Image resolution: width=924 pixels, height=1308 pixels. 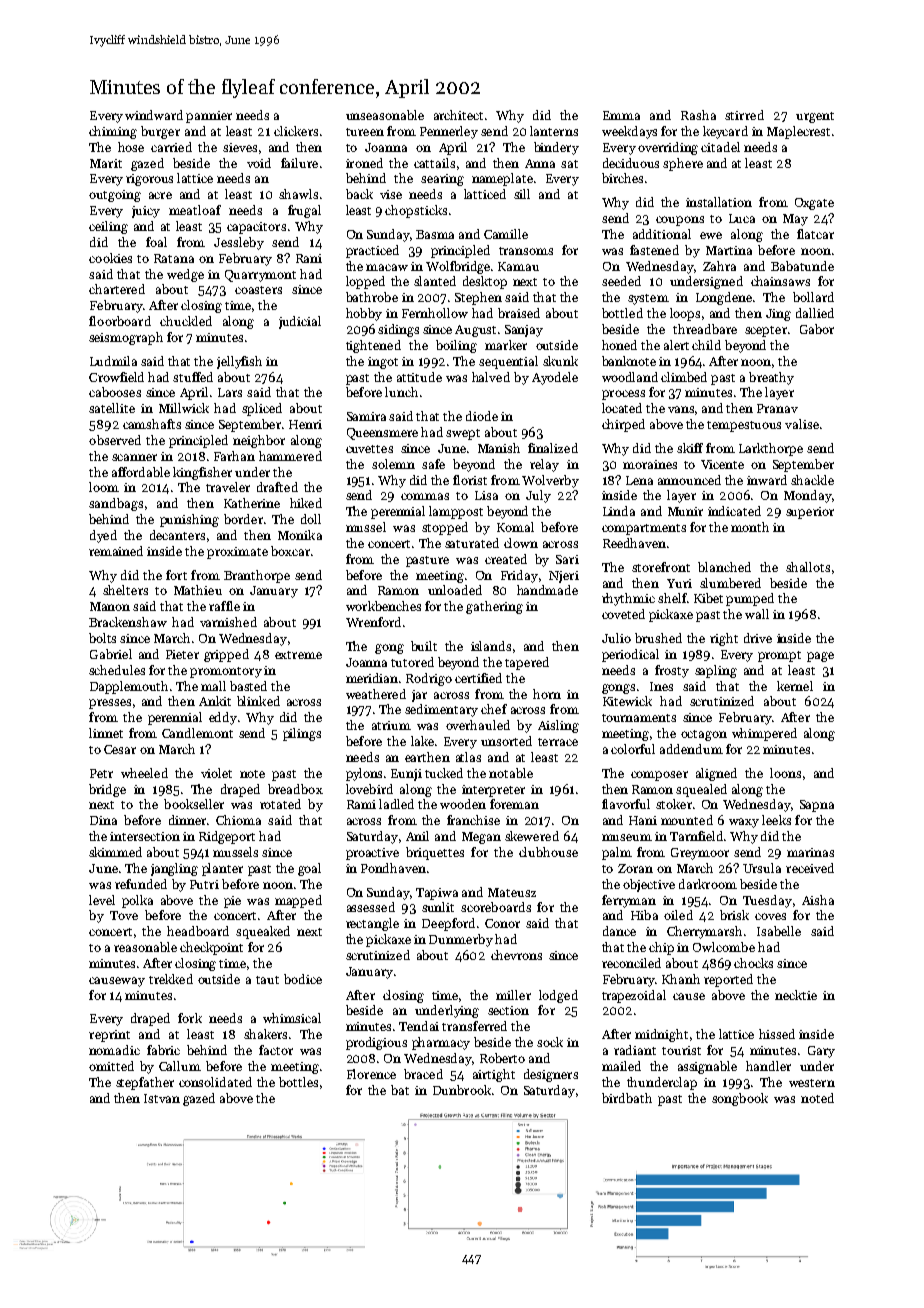 I want to click on Anil, so click(x=417, y=836).
